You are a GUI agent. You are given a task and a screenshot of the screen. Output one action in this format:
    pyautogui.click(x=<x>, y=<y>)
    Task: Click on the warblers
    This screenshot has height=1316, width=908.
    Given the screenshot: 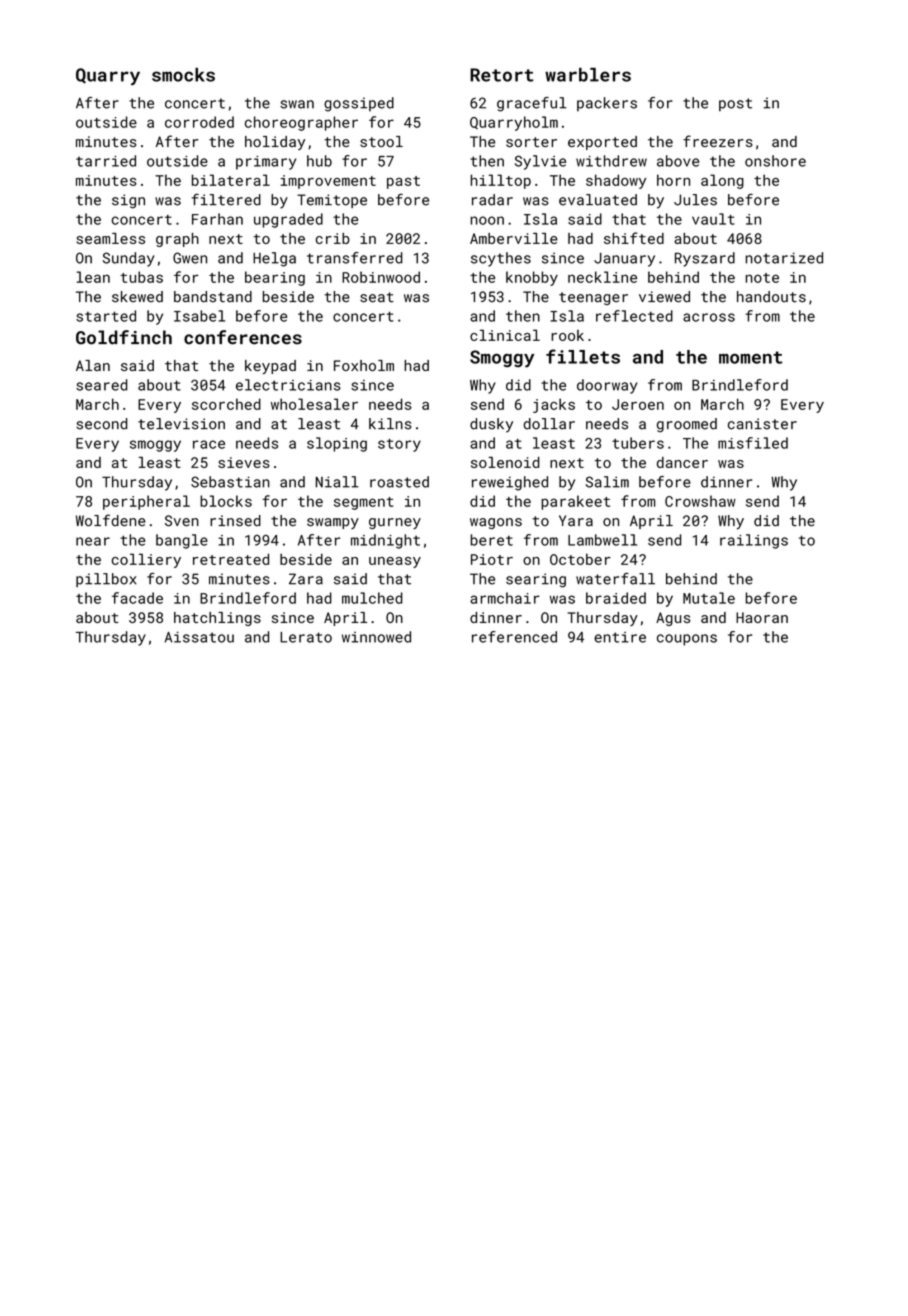 What is the action you would take?
    pyautogui.click(x=588, y=75)
